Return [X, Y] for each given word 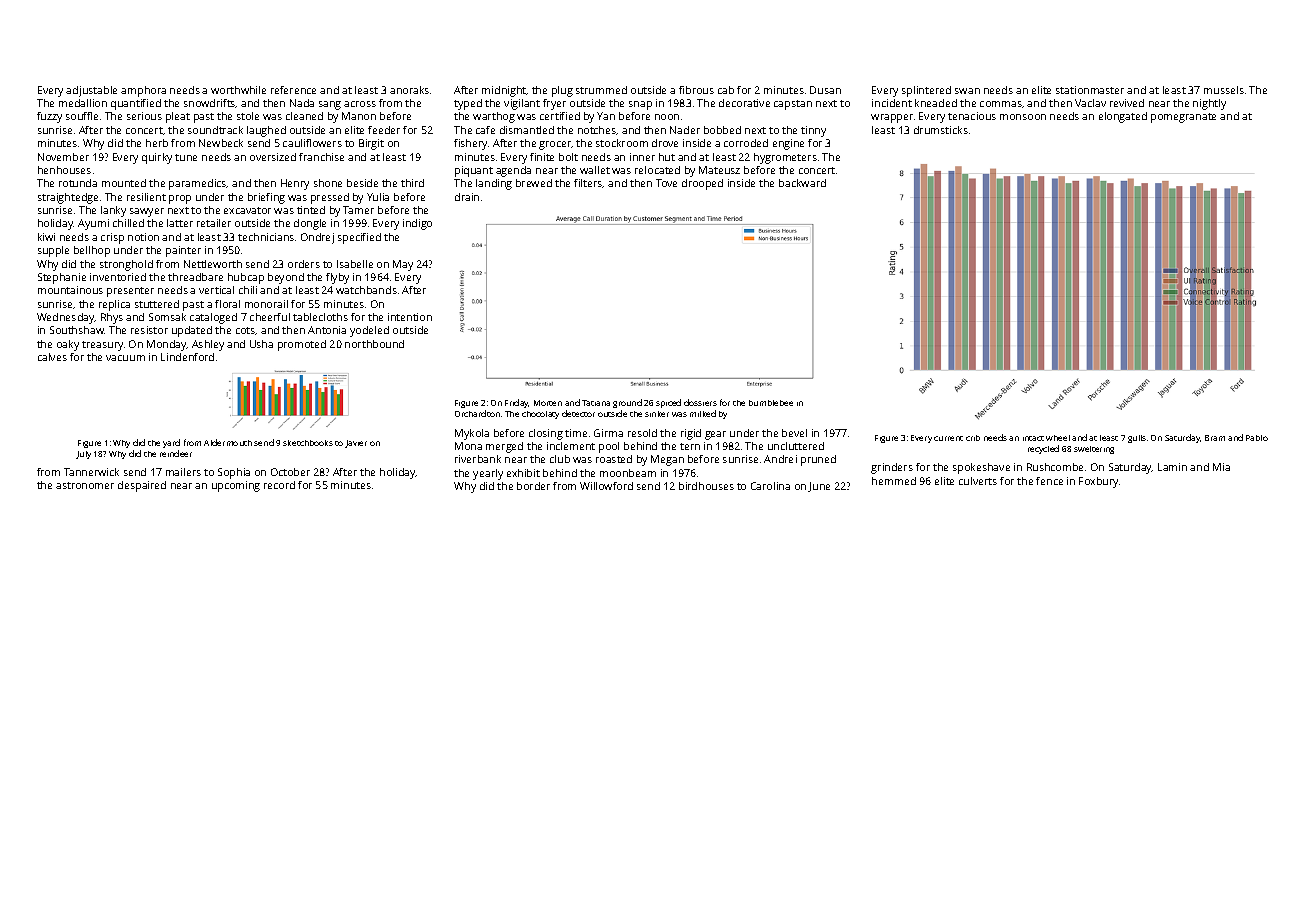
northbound [374, 344]
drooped [702, 184]
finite [542, 157]
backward [802, 183]
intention [410, 317]
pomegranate [1183, 118]
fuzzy [49, 117]
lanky [113, 211]
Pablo [1257, 438]
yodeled [369, 331]
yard [171, 443]
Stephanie [62, 278]
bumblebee [771, 403]
